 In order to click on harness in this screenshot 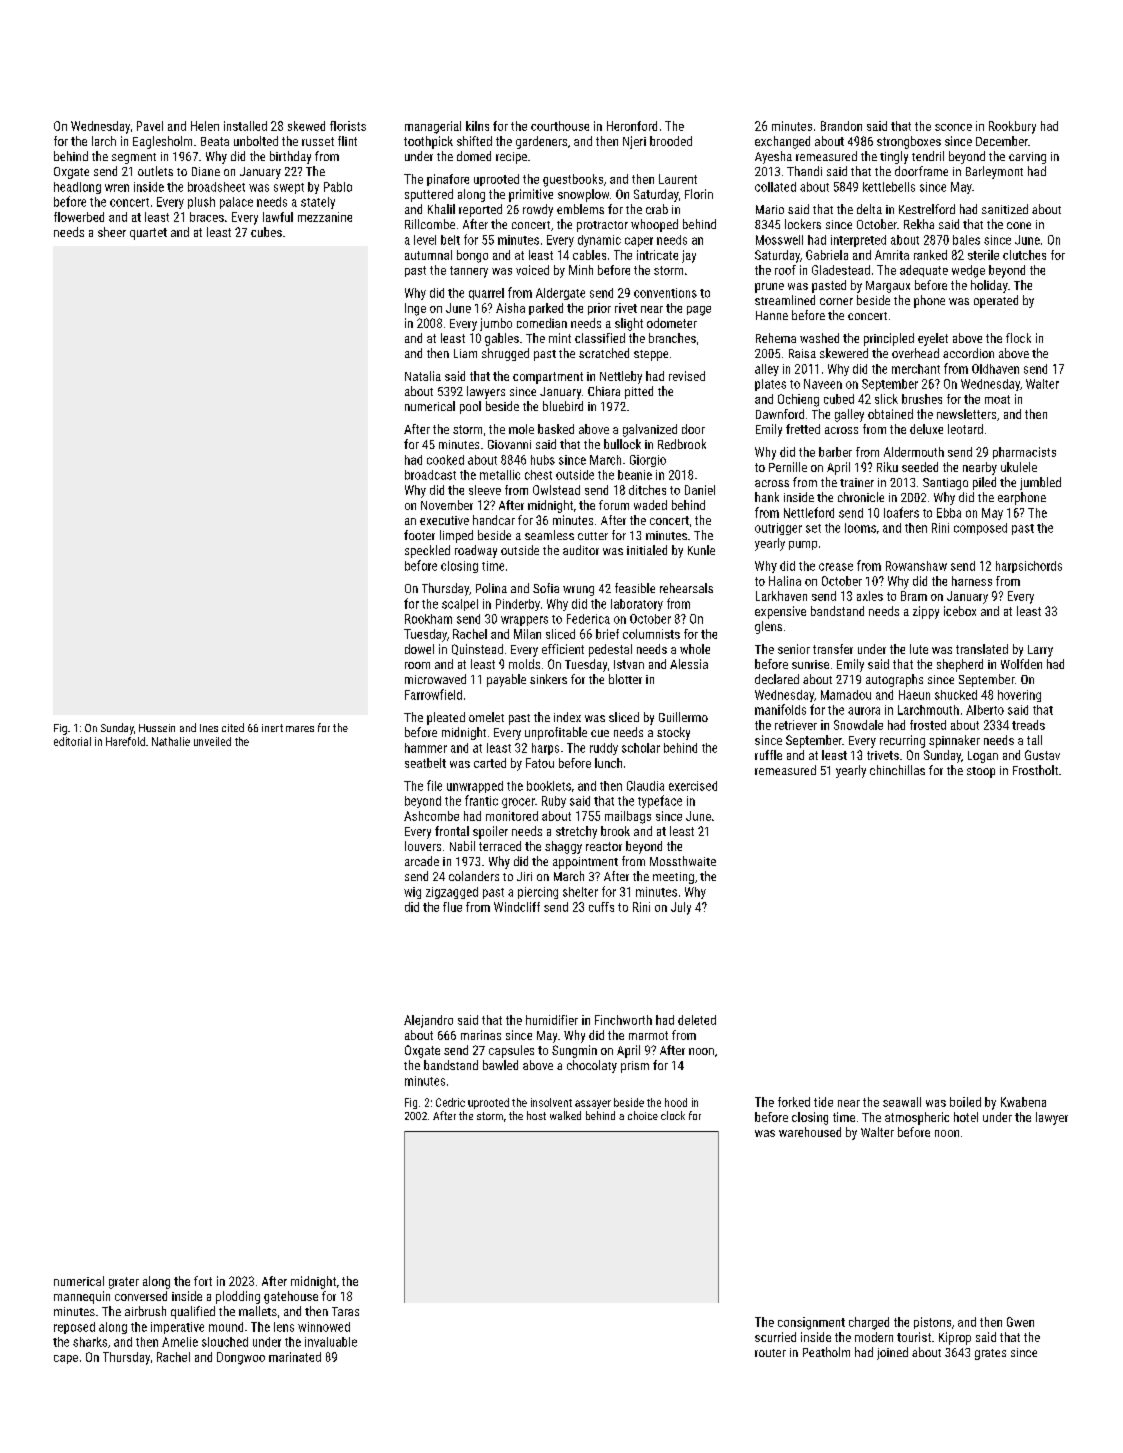, I will do `click(972, 581)`.
